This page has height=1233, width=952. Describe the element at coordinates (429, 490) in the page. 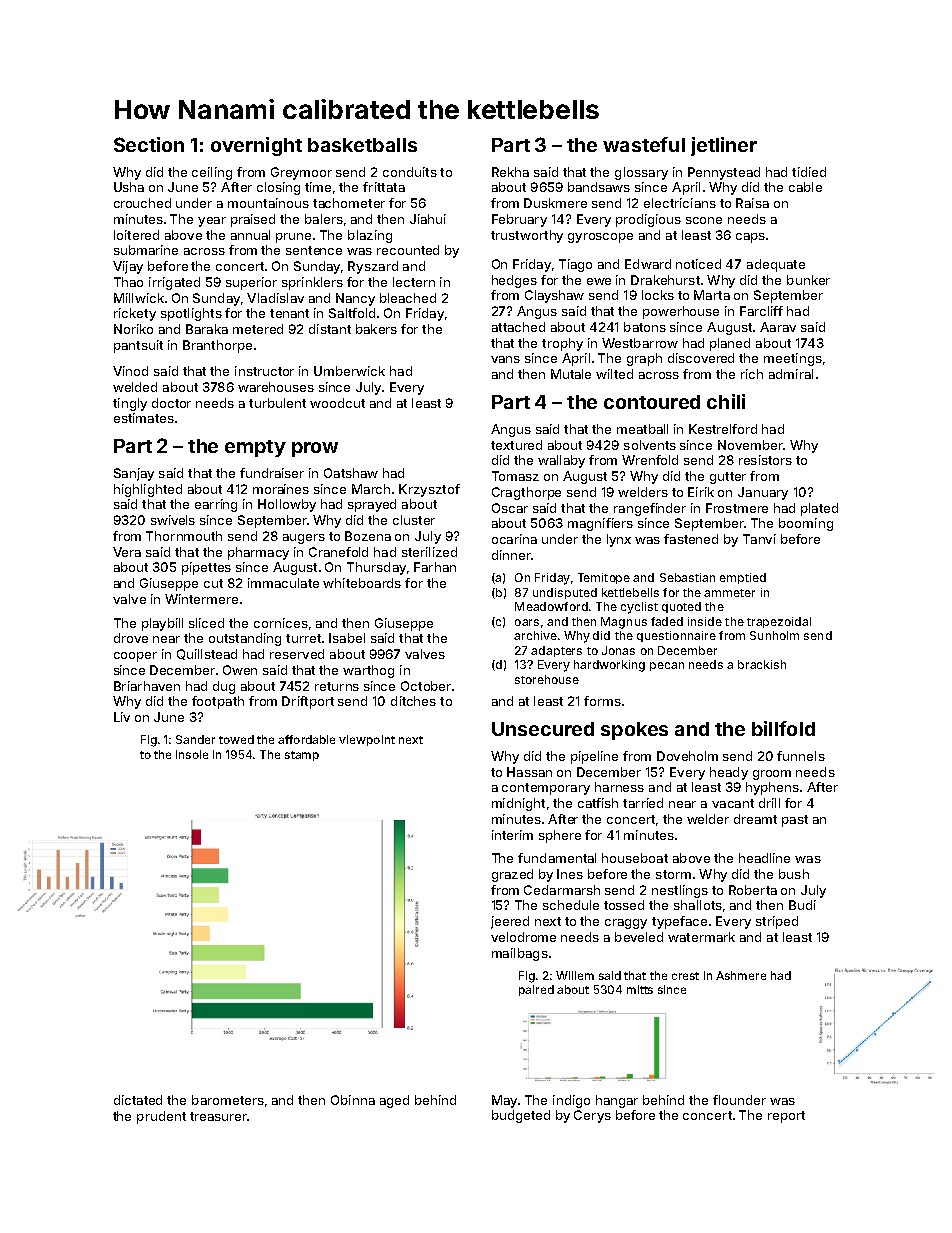

I see `Krzysztof` at that location.
